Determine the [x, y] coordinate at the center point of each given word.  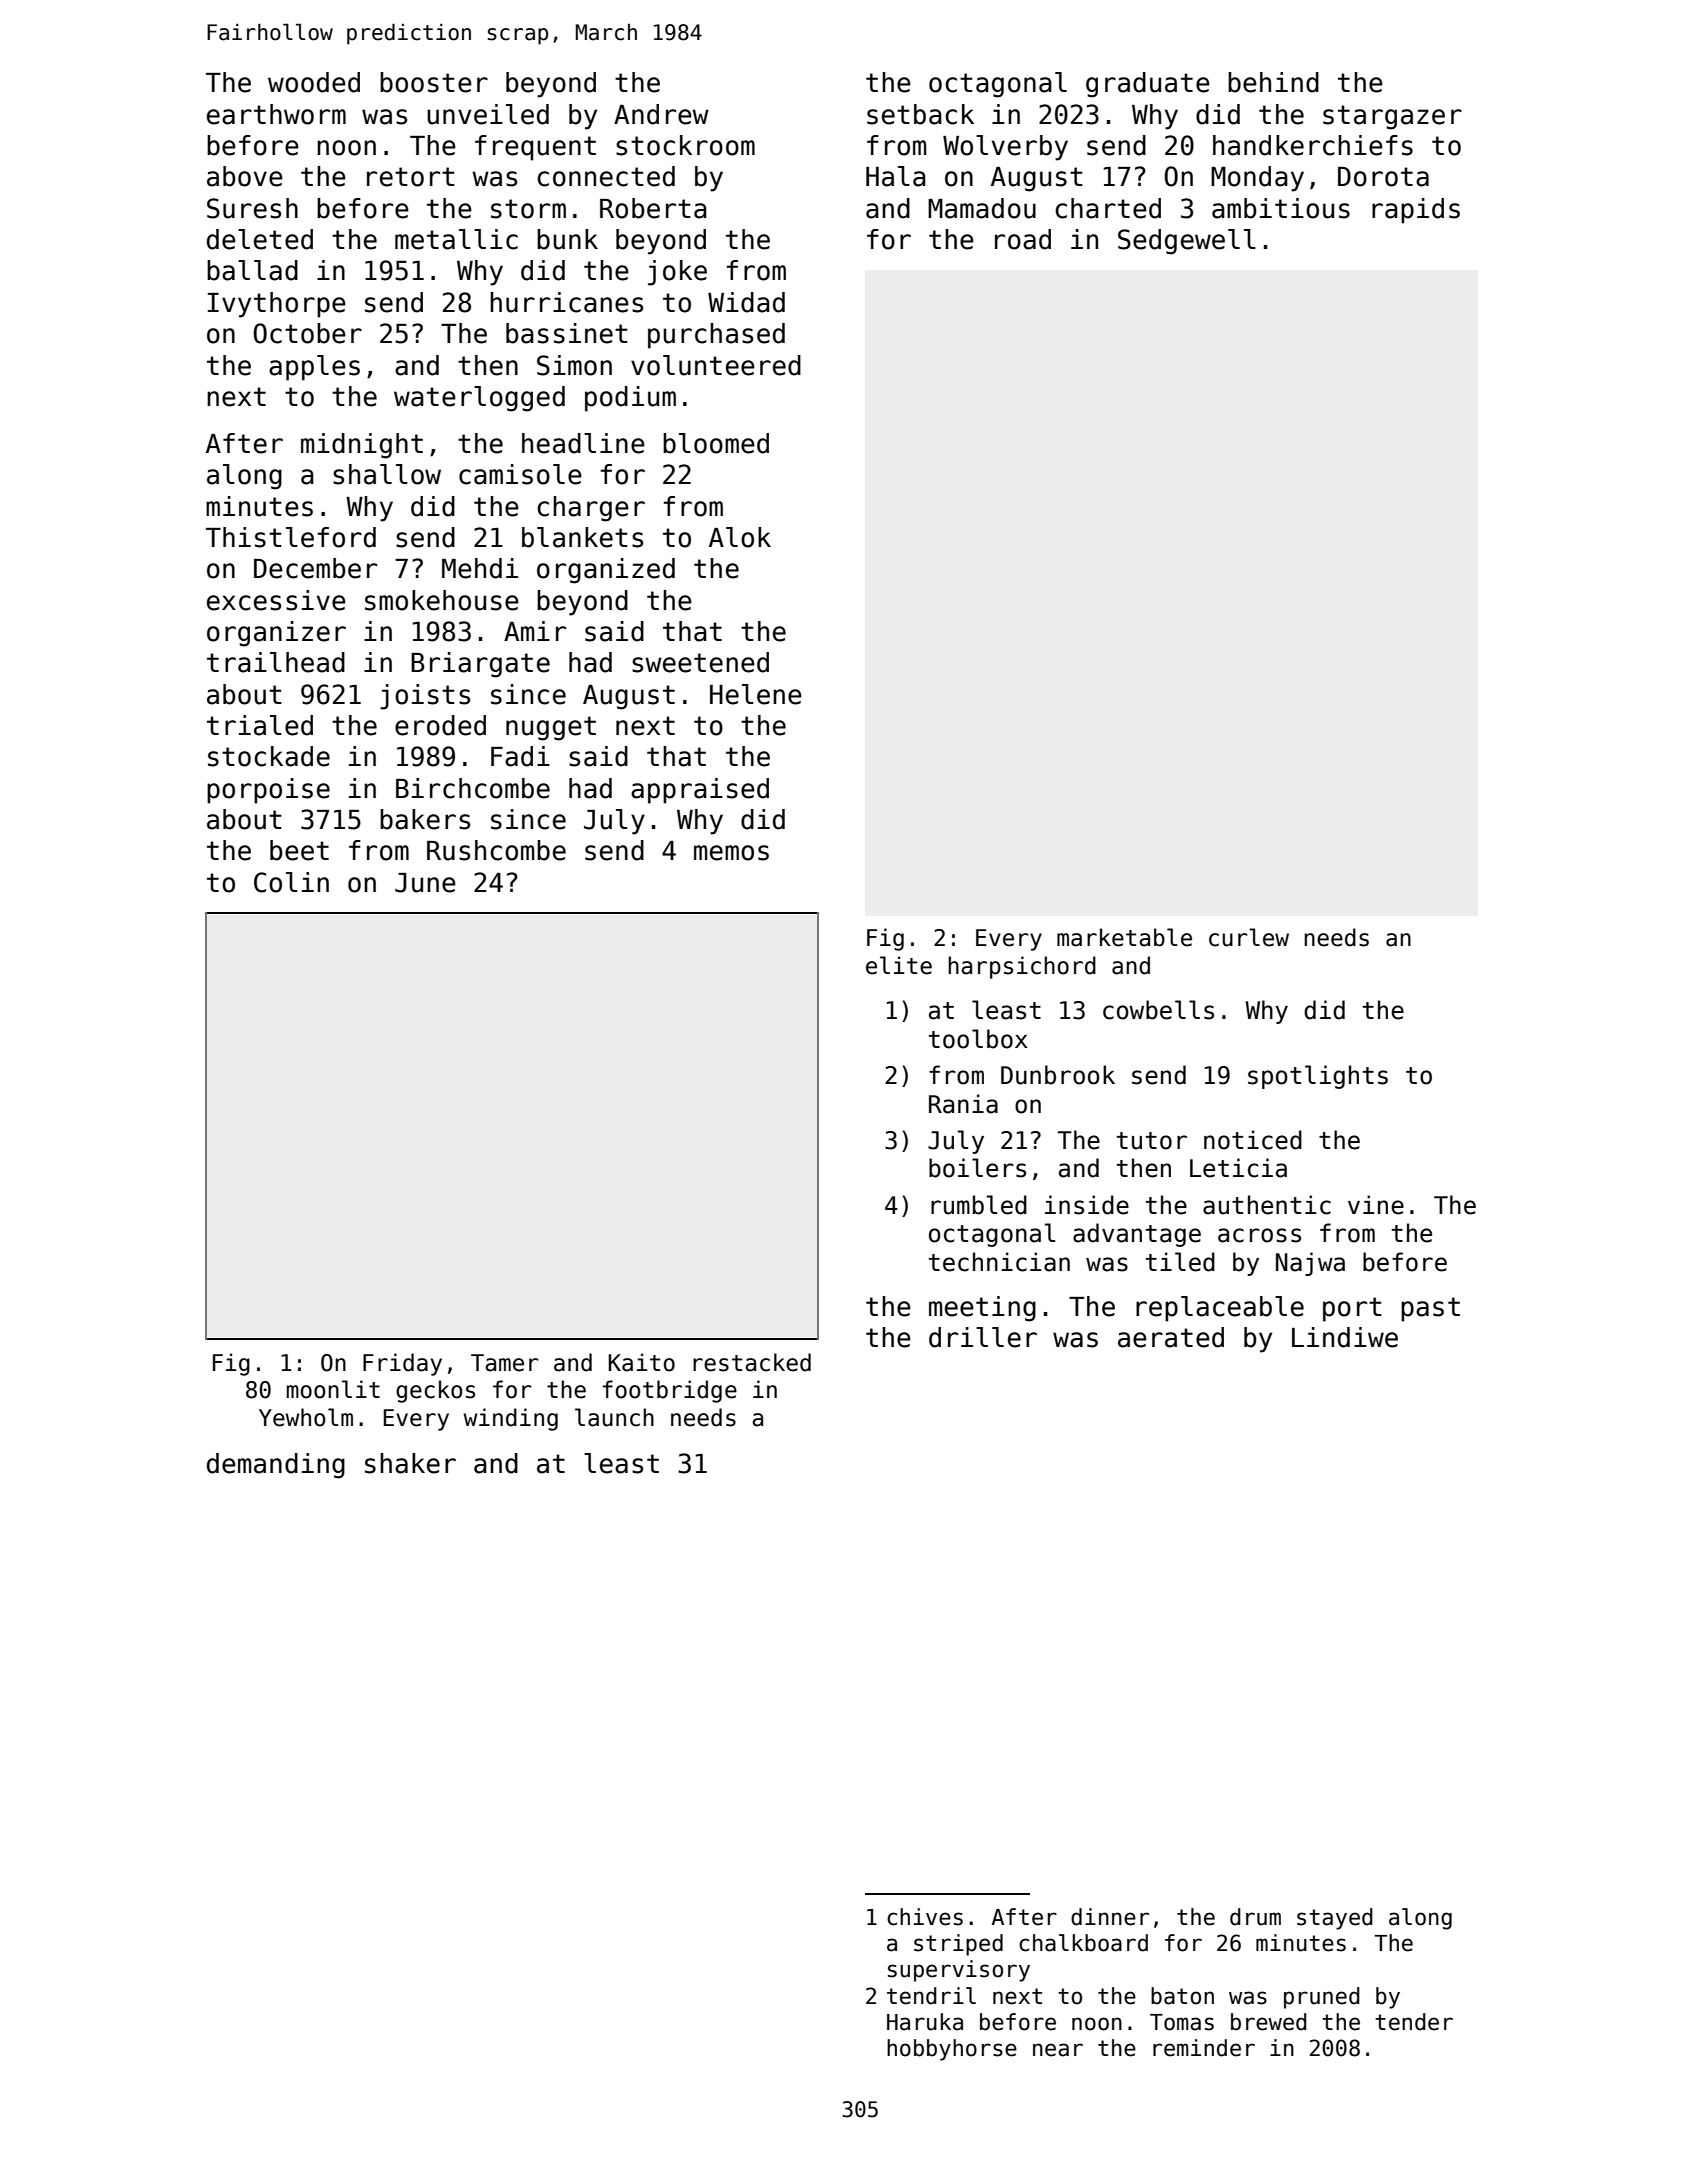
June [425, 883]
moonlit [333, 1389]
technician [999, 1262]
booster [434, 82]
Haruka [925, 2022]
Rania [963, 1104]
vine [1376, 1205]
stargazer [1392, 117]
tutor [1152, 1141]
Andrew [661, 114]
